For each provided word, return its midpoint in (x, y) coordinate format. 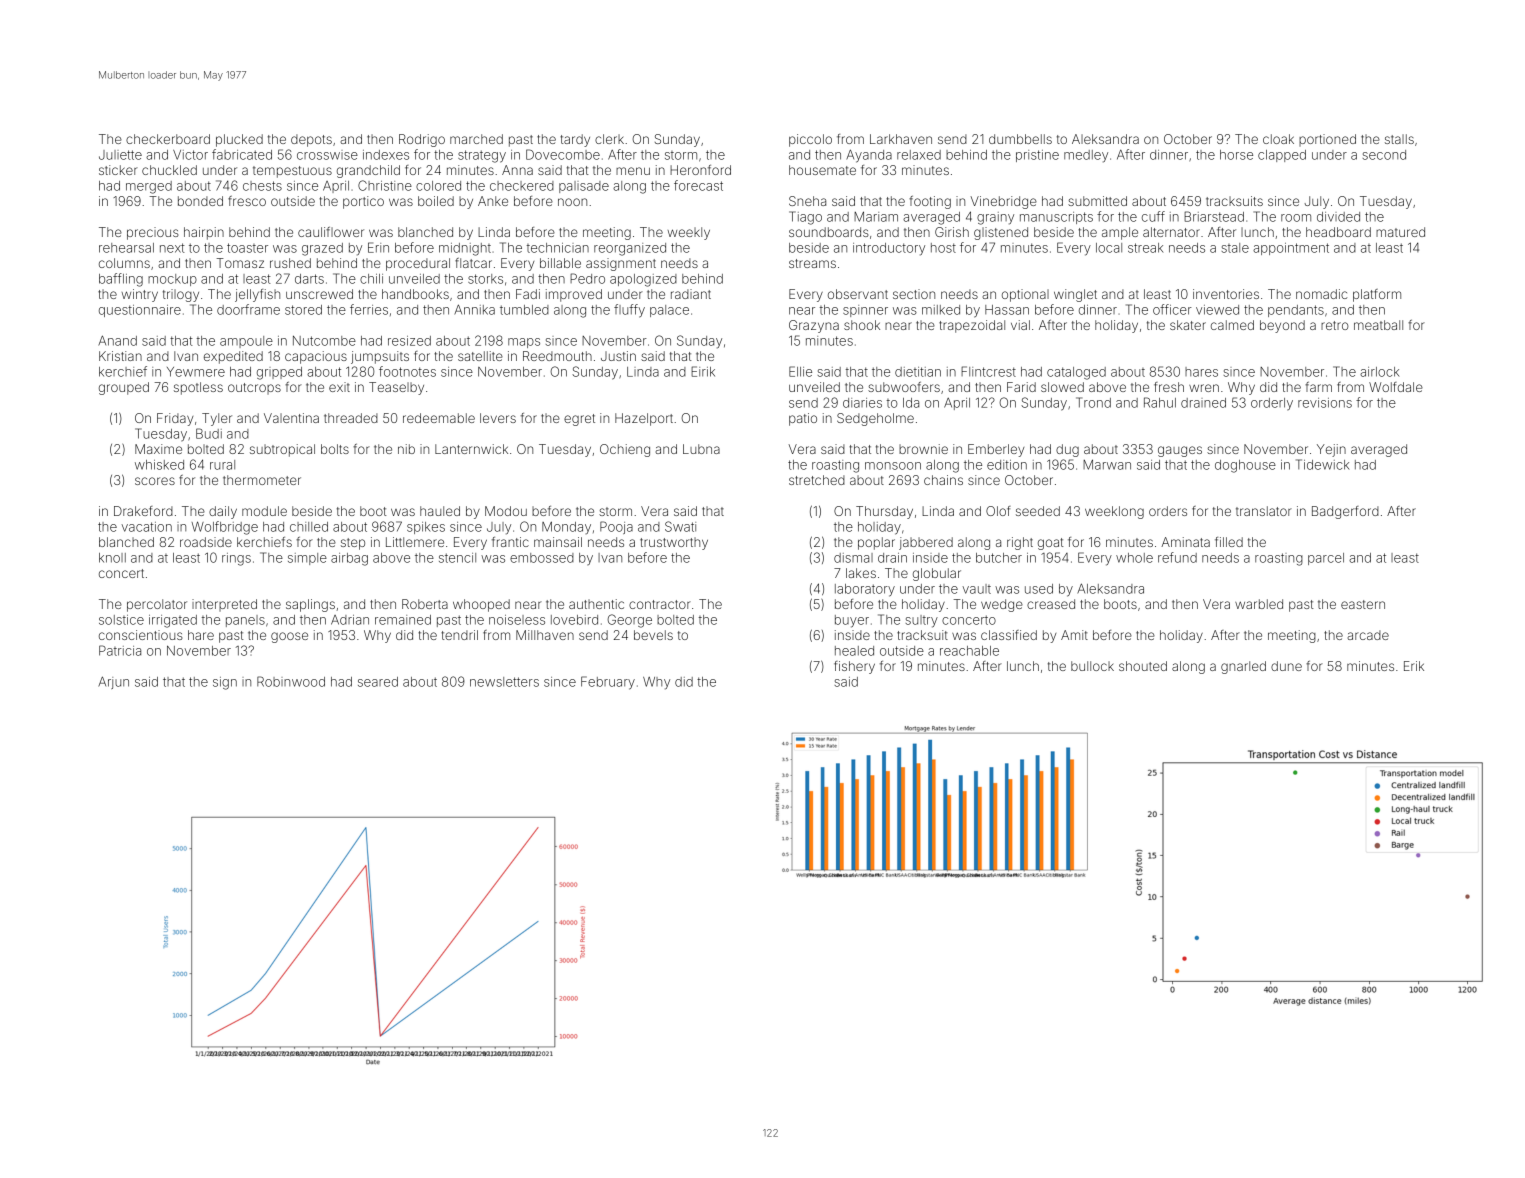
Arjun (113, 682)
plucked (239, 140)
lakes (861, 573)
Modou (506, 511)
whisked (159, 465)
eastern (1363, 604)
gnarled (1243, 667)
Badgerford (1345, 512)
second (1384, 155)
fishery (854, 667)
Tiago (805, 218)
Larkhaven (901, 139)
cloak (1278, 139)
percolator (157, 605)
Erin (378, 247)
